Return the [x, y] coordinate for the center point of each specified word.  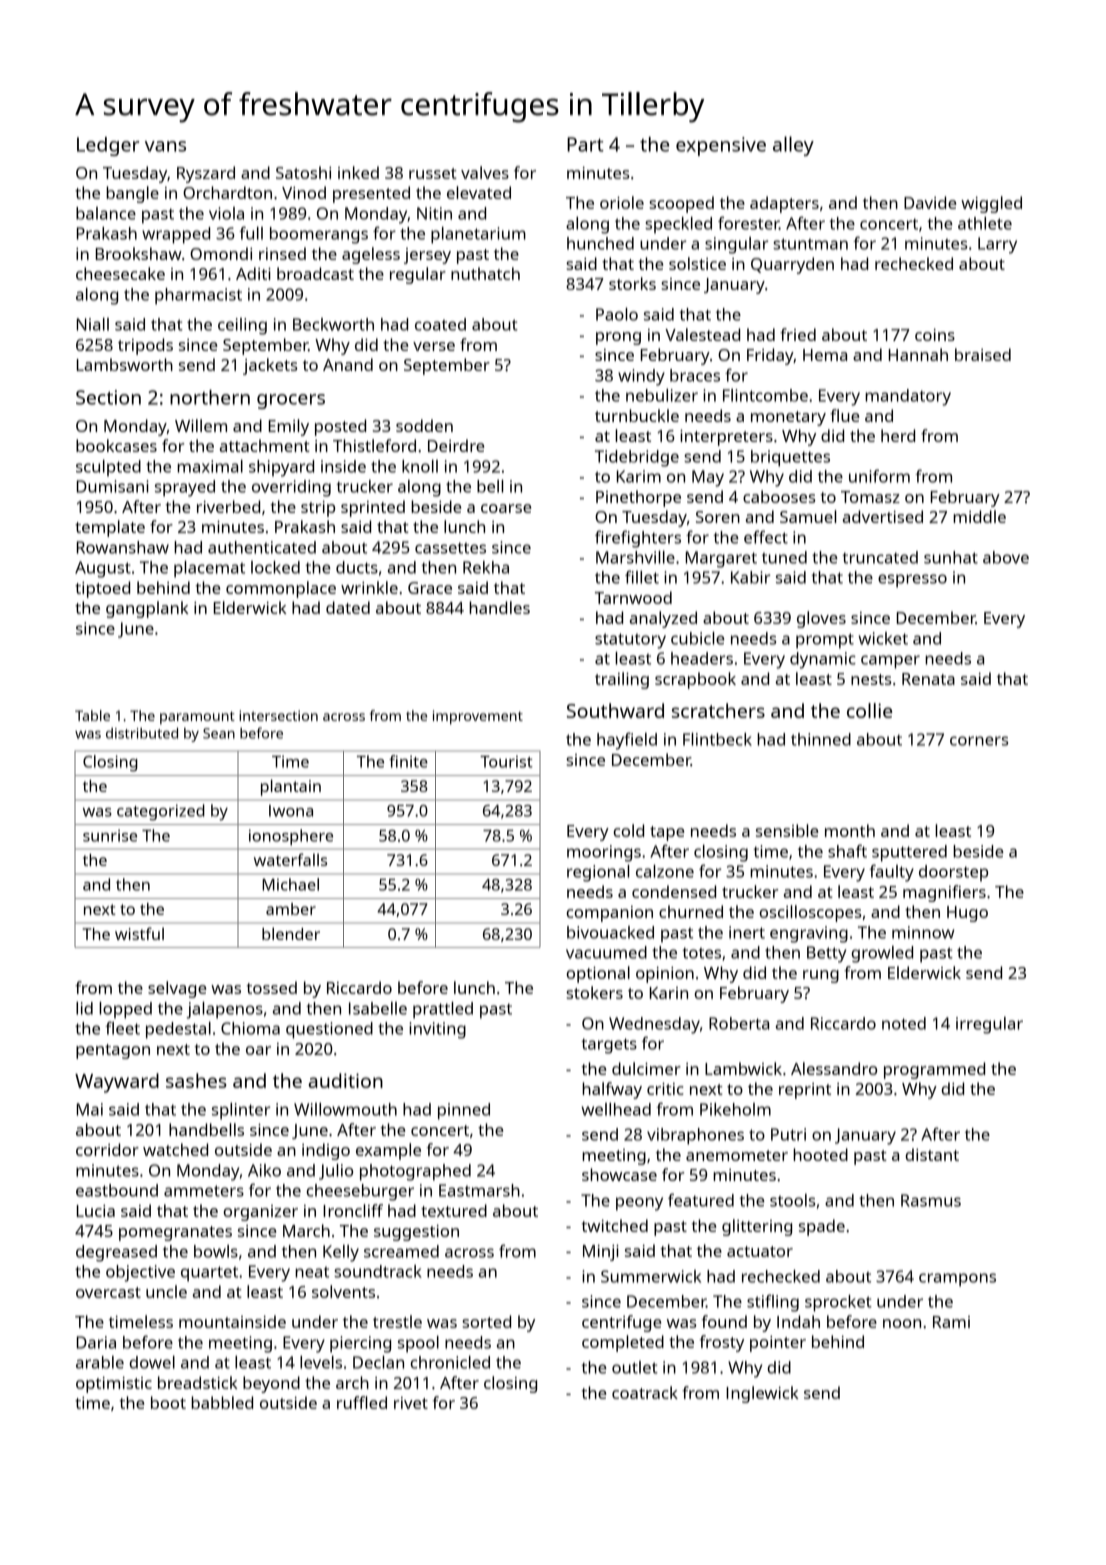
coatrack [645, 1392]
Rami [951, 1322]
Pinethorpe [638, 498]
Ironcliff [353, 1210]
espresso [912, 581]
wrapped [176, 235]
